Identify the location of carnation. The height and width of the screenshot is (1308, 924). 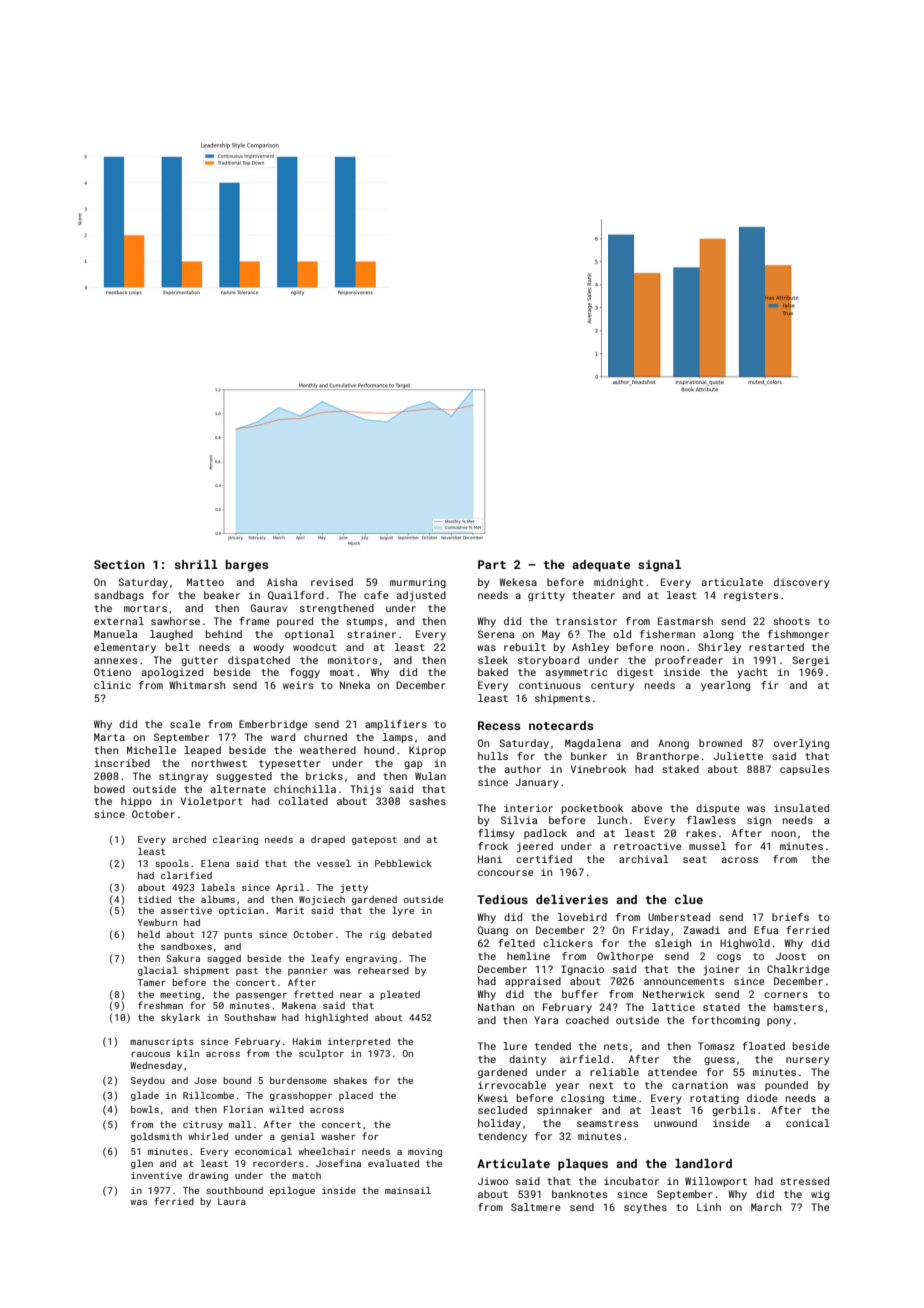
(700, 1085).
